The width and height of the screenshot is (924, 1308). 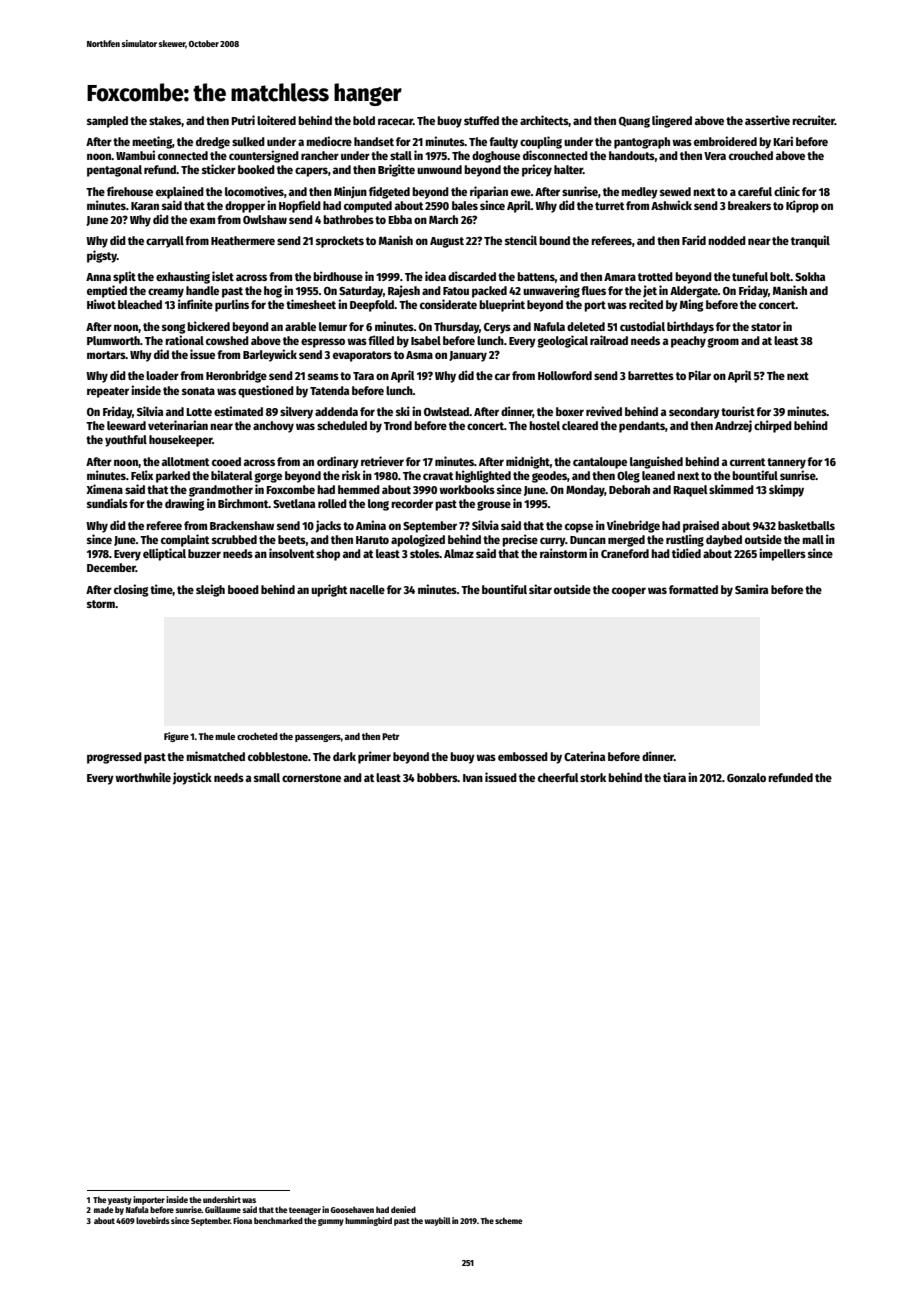 What do you see at coordinates (467, 489) in the screenshot?
I see `workbooks` at bounding box center [467, 489].
